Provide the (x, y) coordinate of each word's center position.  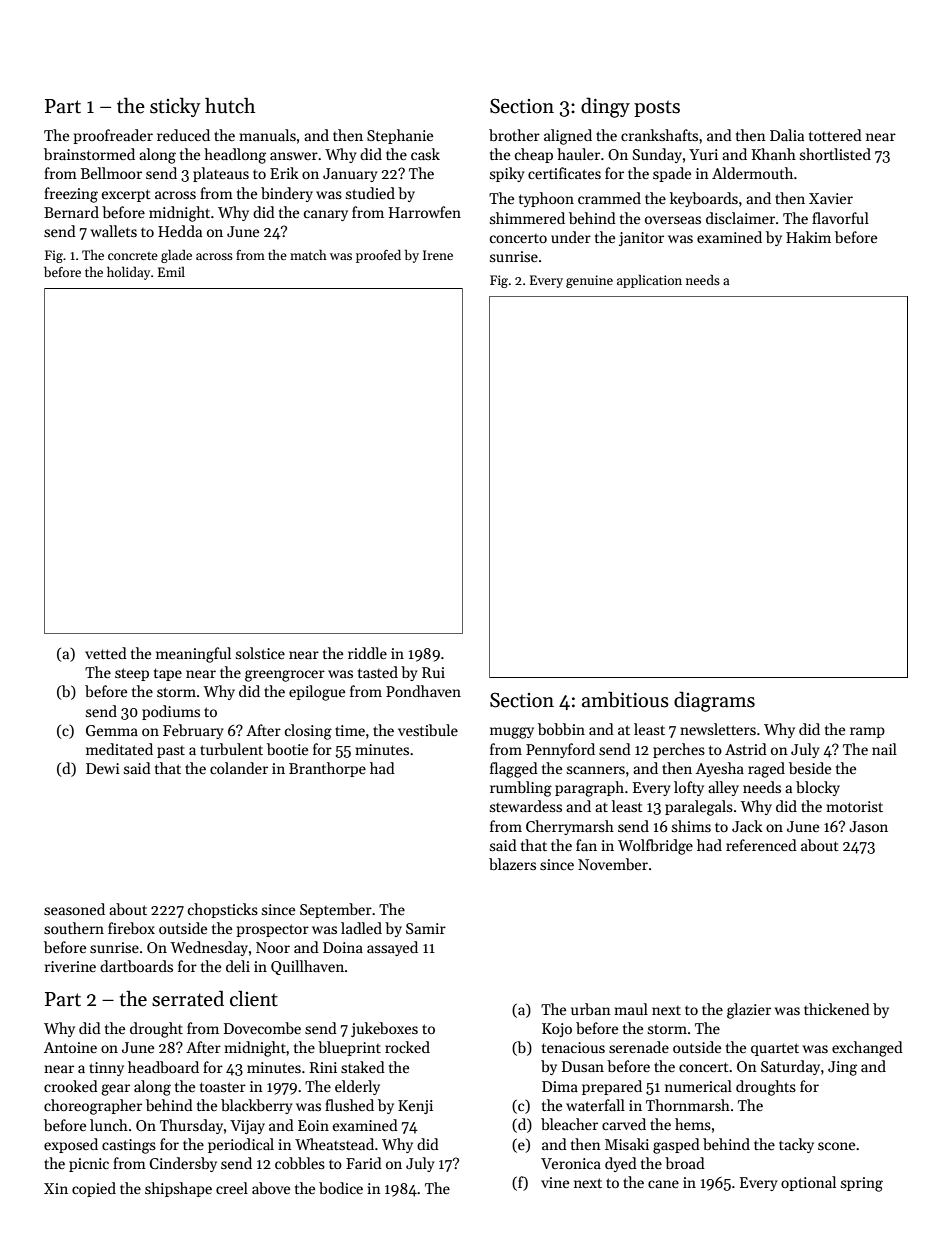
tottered (835, 135)
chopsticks (223, 910)
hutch (230, 106)
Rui (433, 672)
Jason (868, 826)
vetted (106, 653)
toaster (223, 1087)
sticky (175, 107)
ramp (867, 732)
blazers (512, 864)
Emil (171, 271)
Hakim (808, 237)
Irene (438, 255)
